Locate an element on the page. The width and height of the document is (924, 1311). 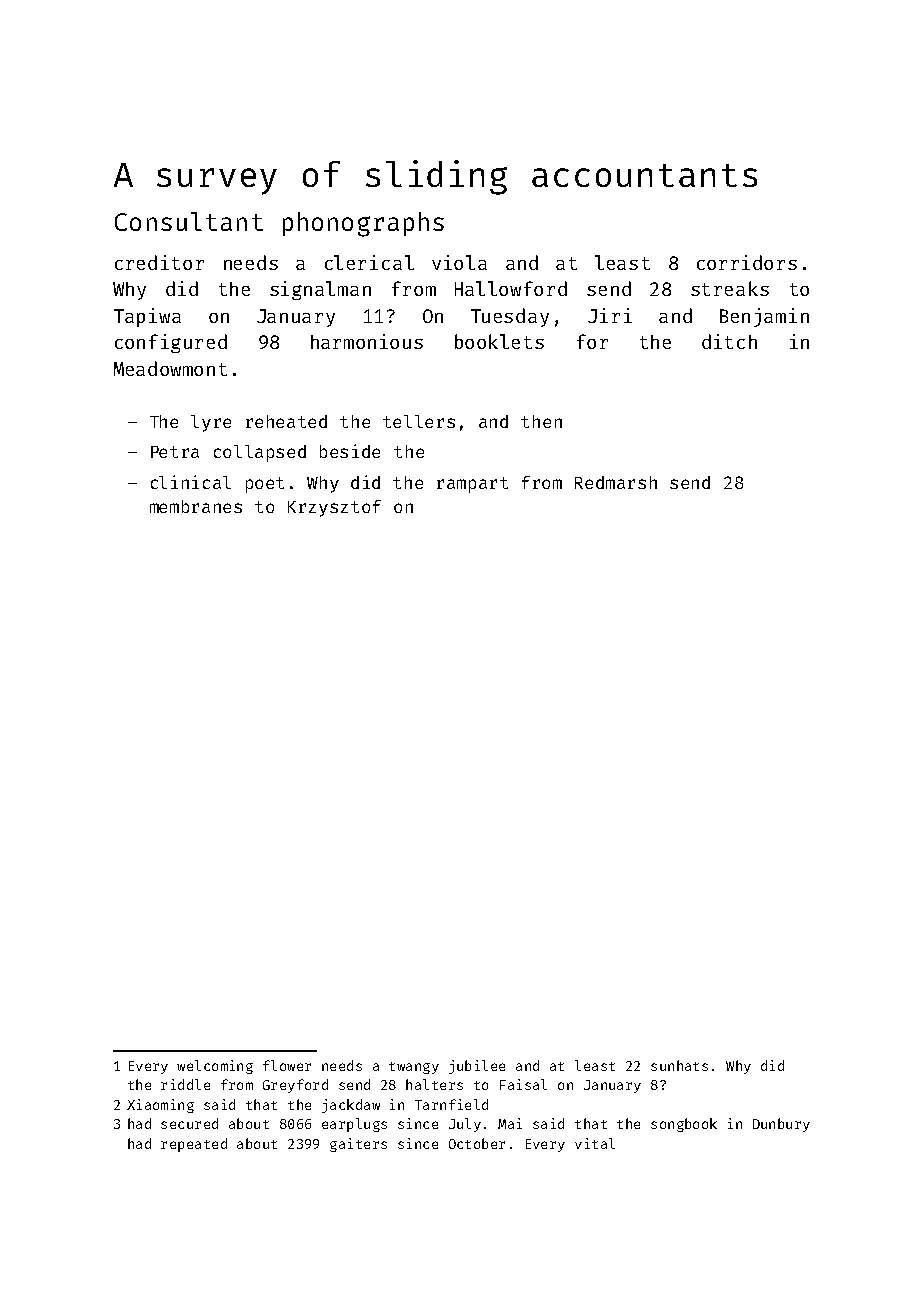
corridors is located at coordinates (747, 262).
